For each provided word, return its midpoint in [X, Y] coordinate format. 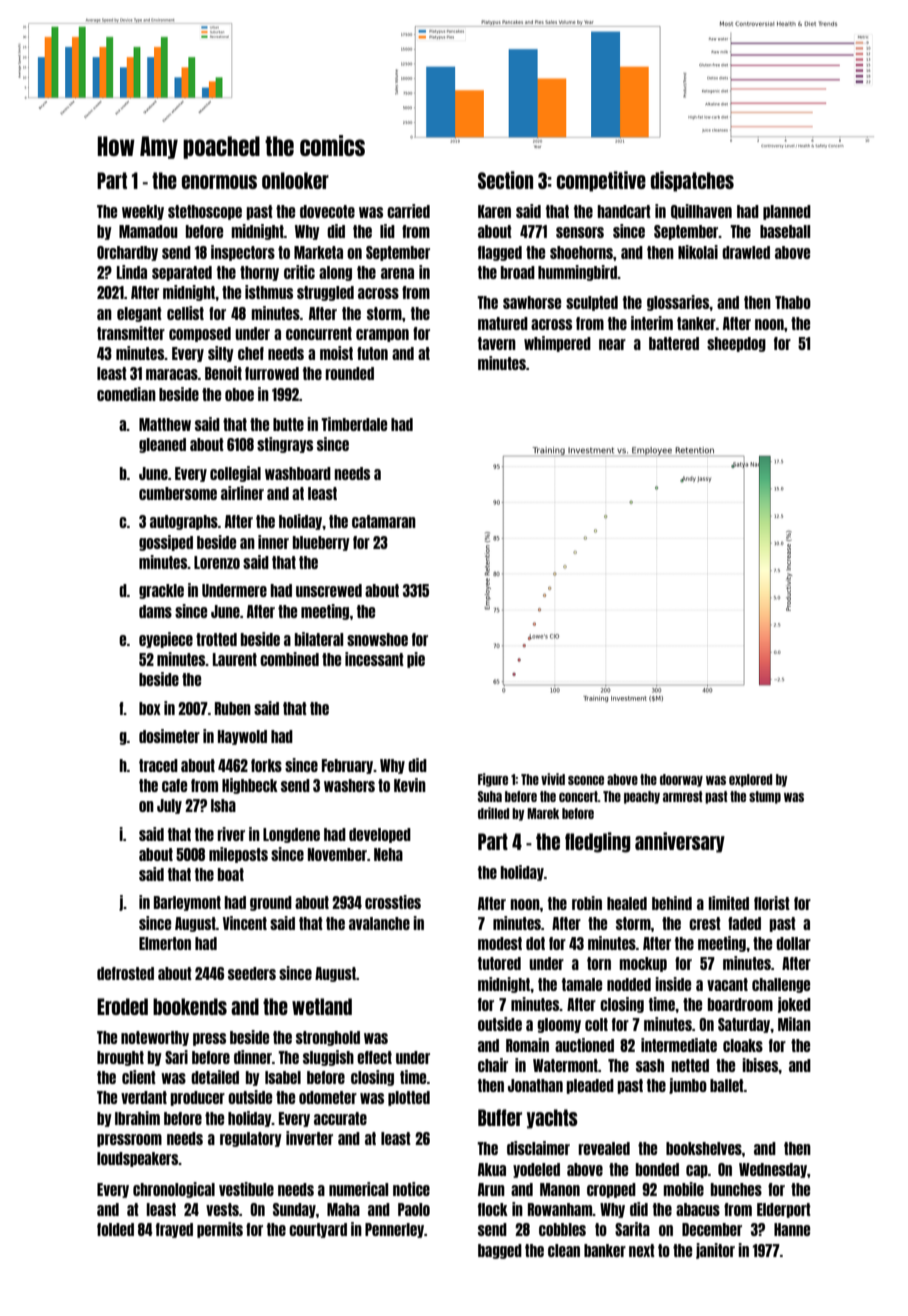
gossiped [166, 543]
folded [115, 1229]
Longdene [291, 835]
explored [750, 780]
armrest [683, 796]
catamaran [384, 521]
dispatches [692, 181]
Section [505, 180]
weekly [143, 212]
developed [380, 835]
